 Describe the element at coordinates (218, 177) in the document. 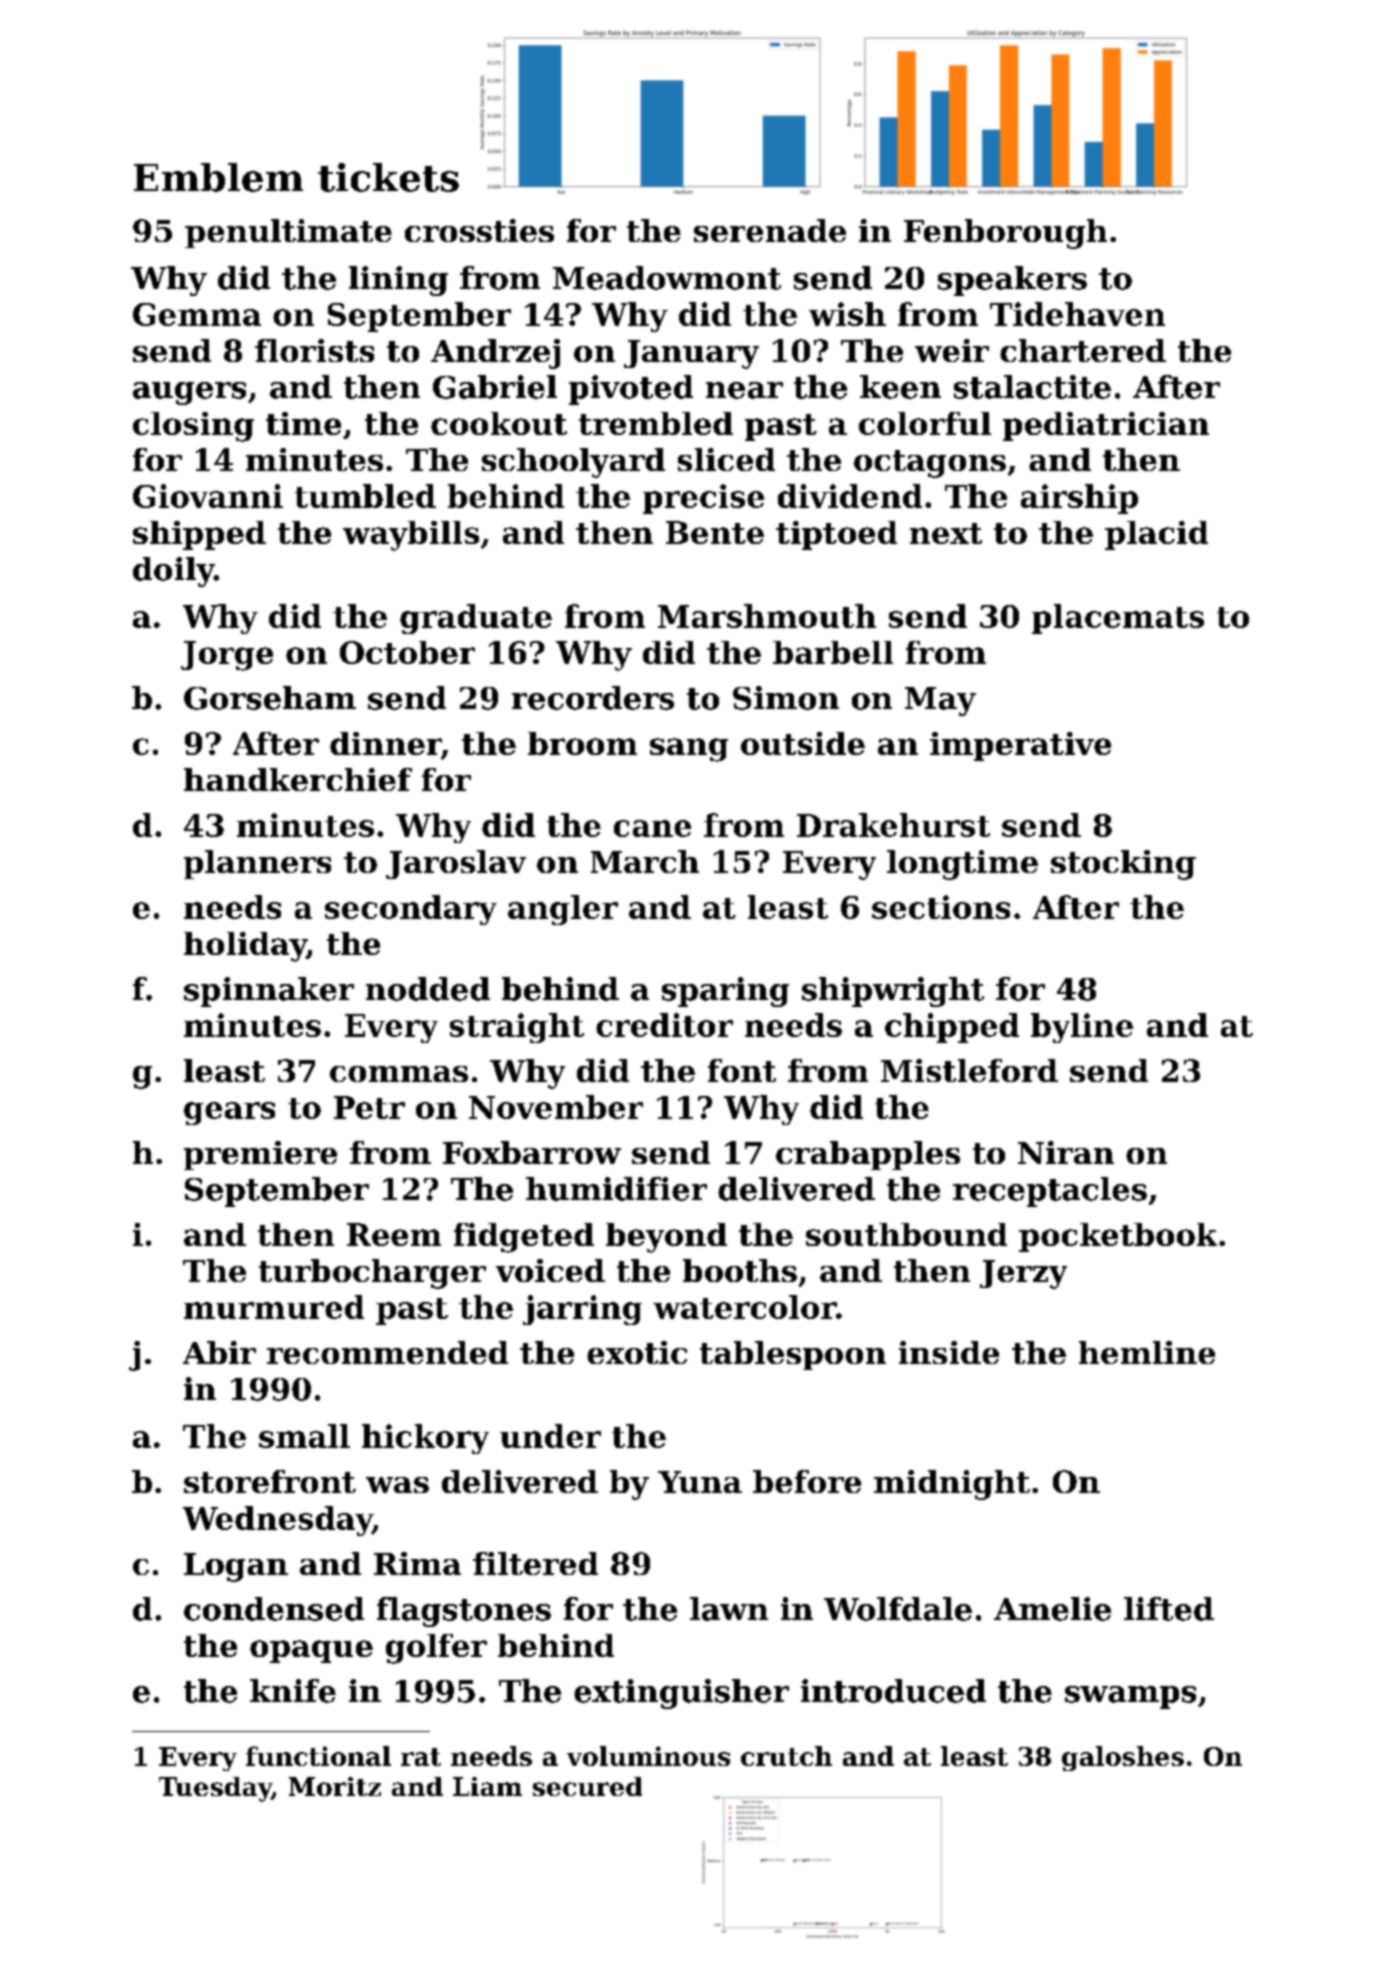

I see `Emblem` at that location.
